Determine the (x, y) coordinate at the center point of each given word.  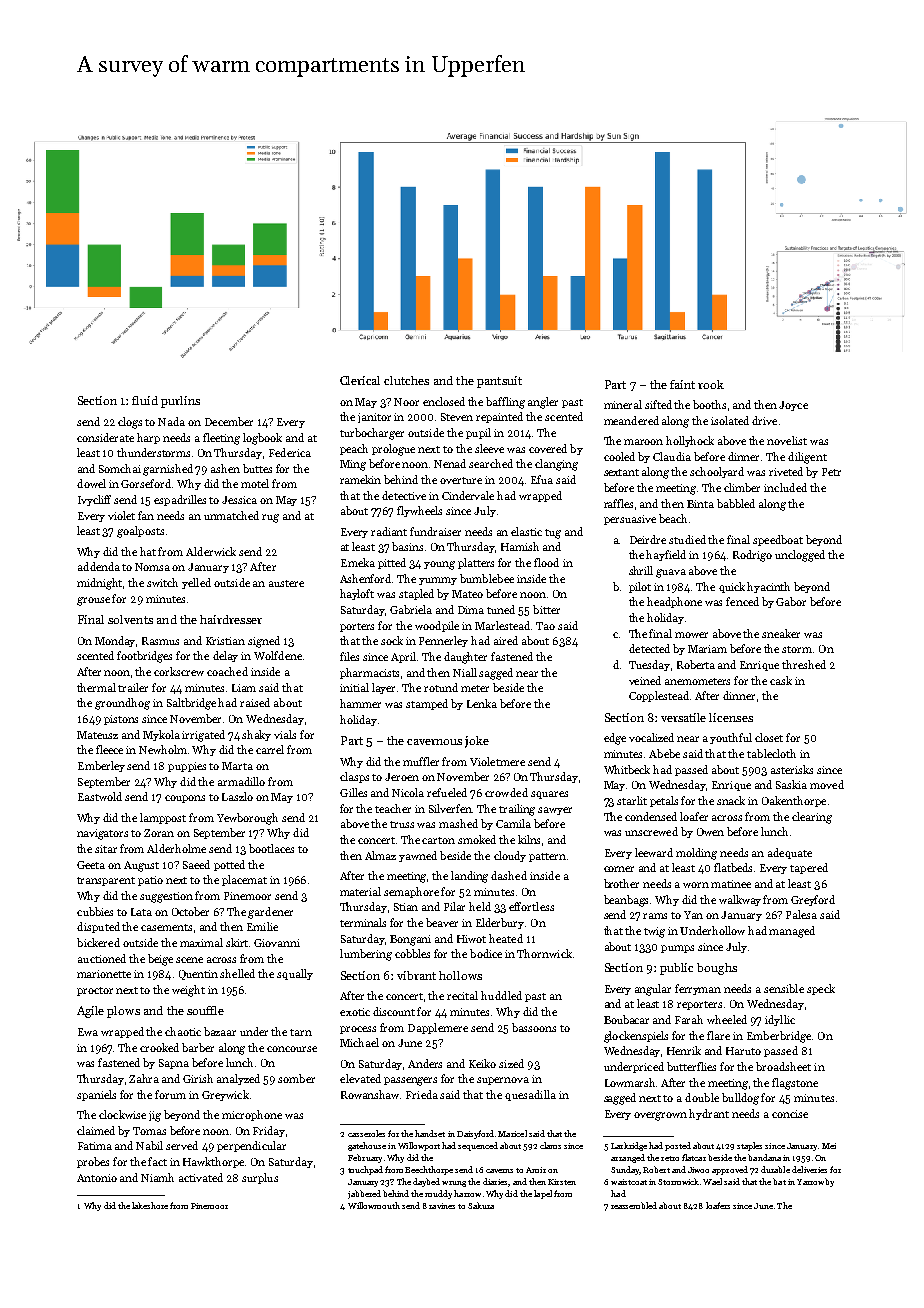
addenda (99, 566)
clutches (406, 380)
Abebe (664, 753)
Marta (237, 766)
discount (394, 1011)
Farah (689, 1019)
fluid (145, 400)
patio (150, 881)
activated (201, 1177)
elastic (526, 531)
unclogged (800, 556)
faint (682, 384)
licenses (731, 717)
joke (477, 742)
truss (402, 824)
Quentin (198, 975)
